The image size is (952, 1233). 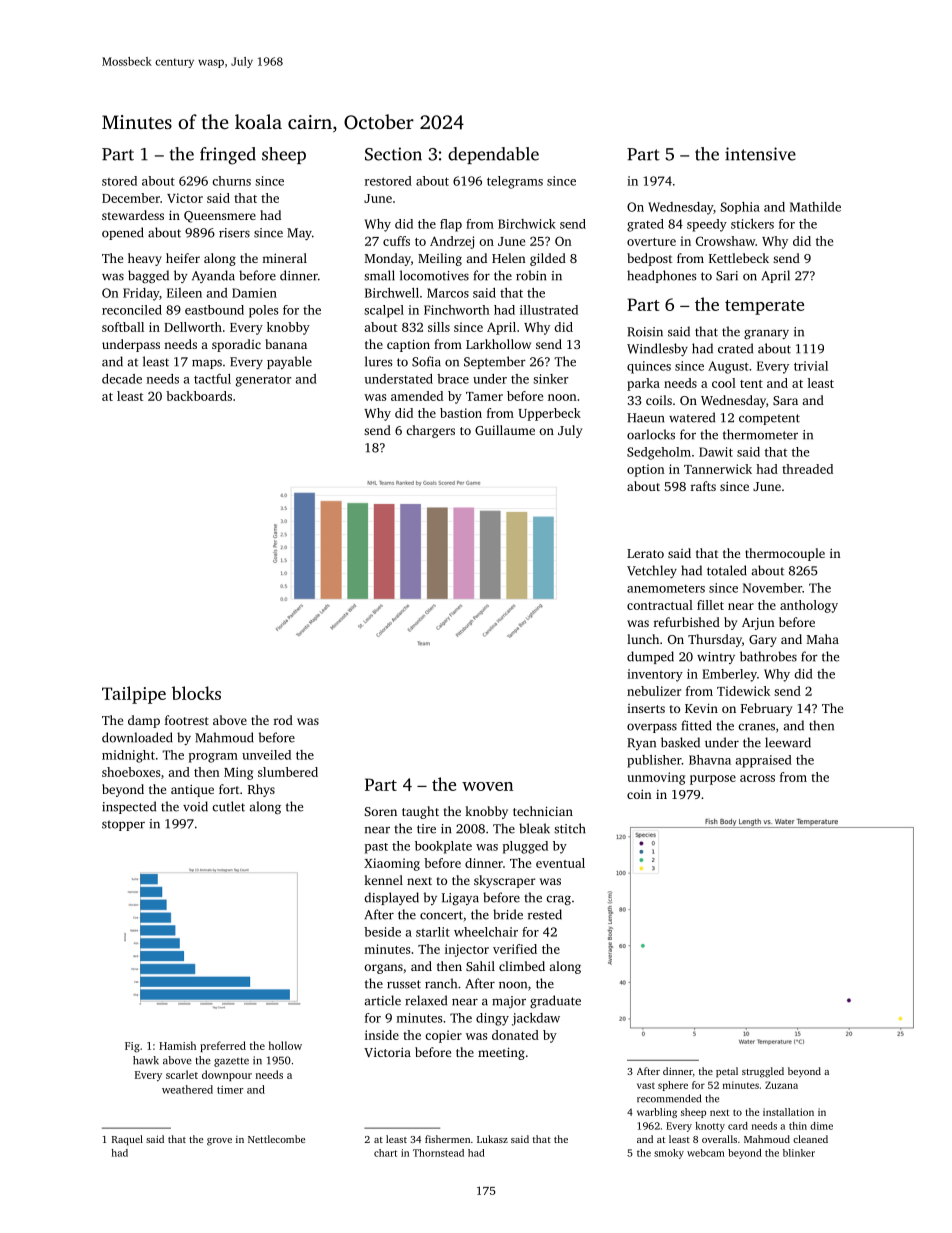 I want to click on Rhys, so click(x=261, y=790).
